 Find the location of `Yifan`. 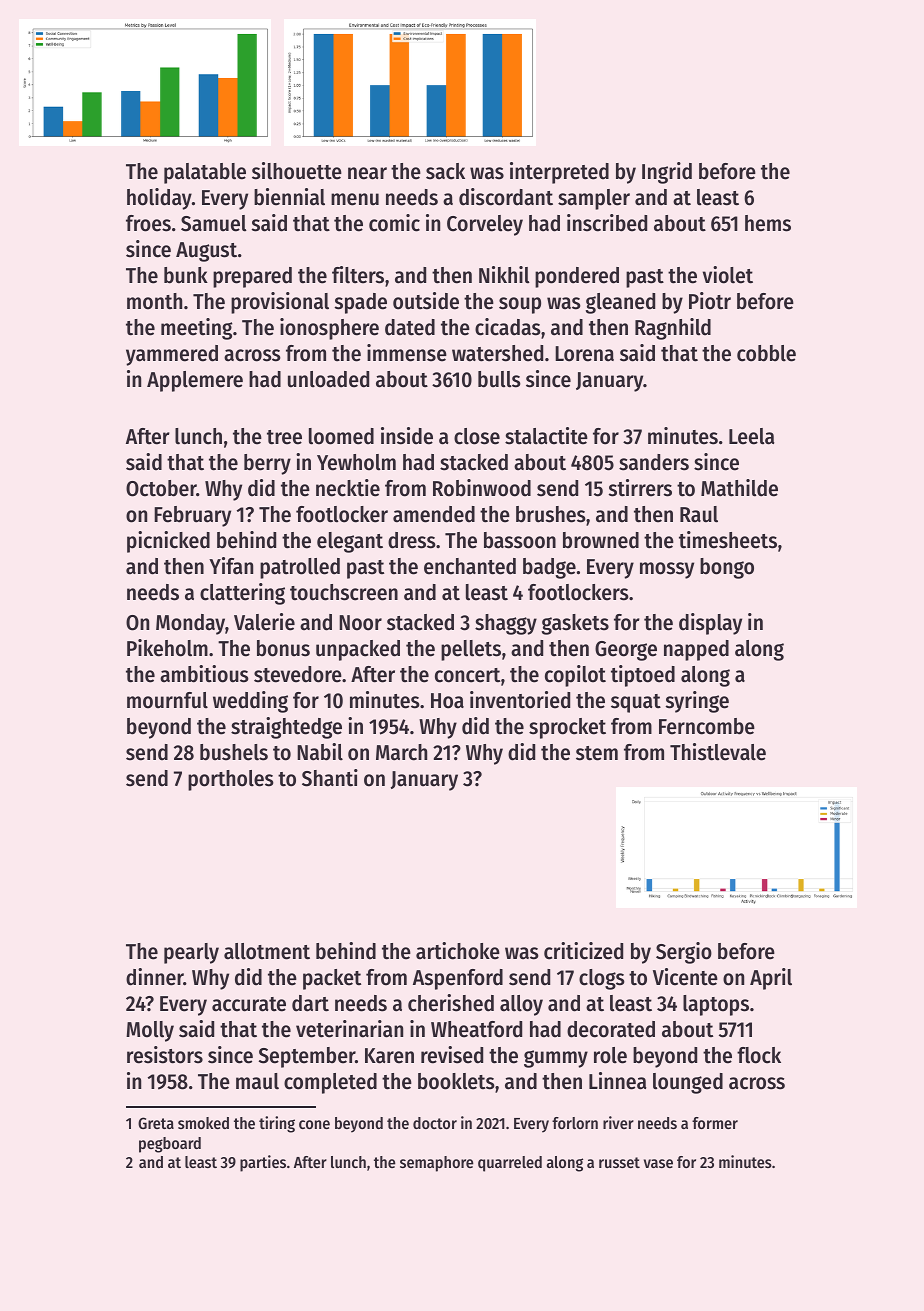

Yifan is located at coordinates (231, 566).
